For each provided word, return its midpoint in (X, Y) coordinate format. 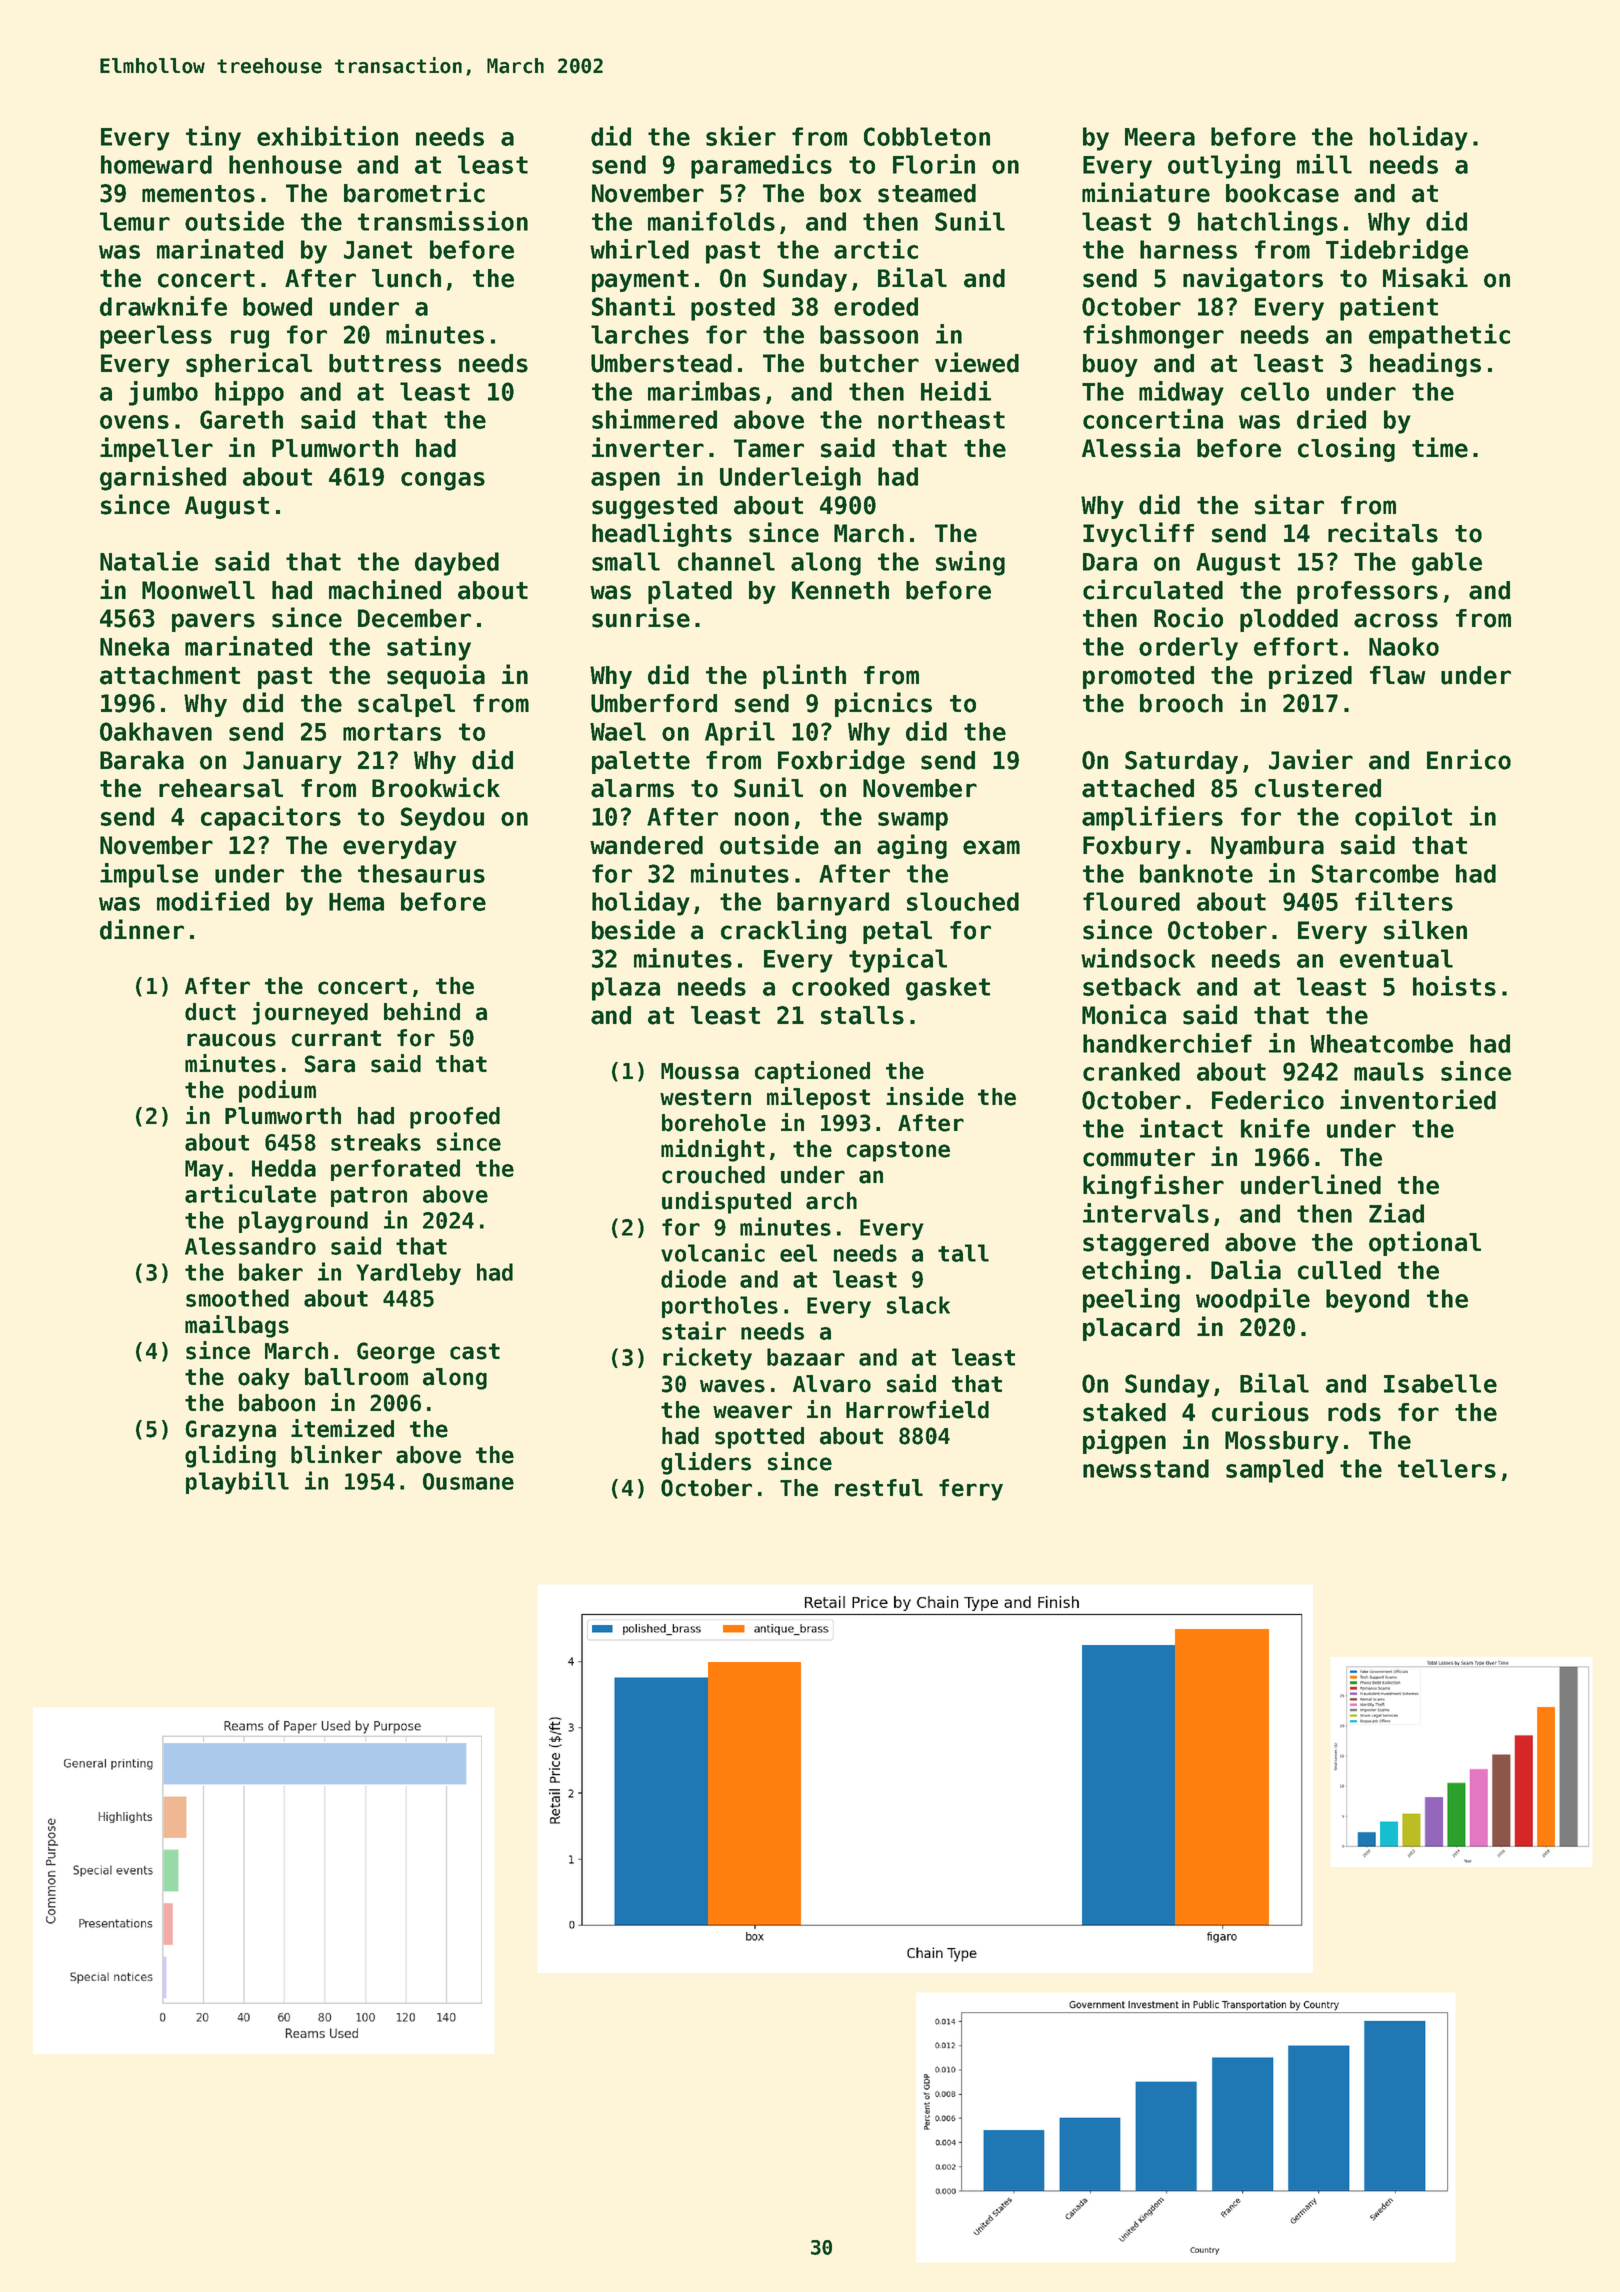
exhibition (327, 136)
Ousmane (468, 1481)
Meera (1160, 137)
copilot (1403, 818)
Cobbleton (927, 136)
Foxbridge (841, 761)
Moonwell (198, 590)
